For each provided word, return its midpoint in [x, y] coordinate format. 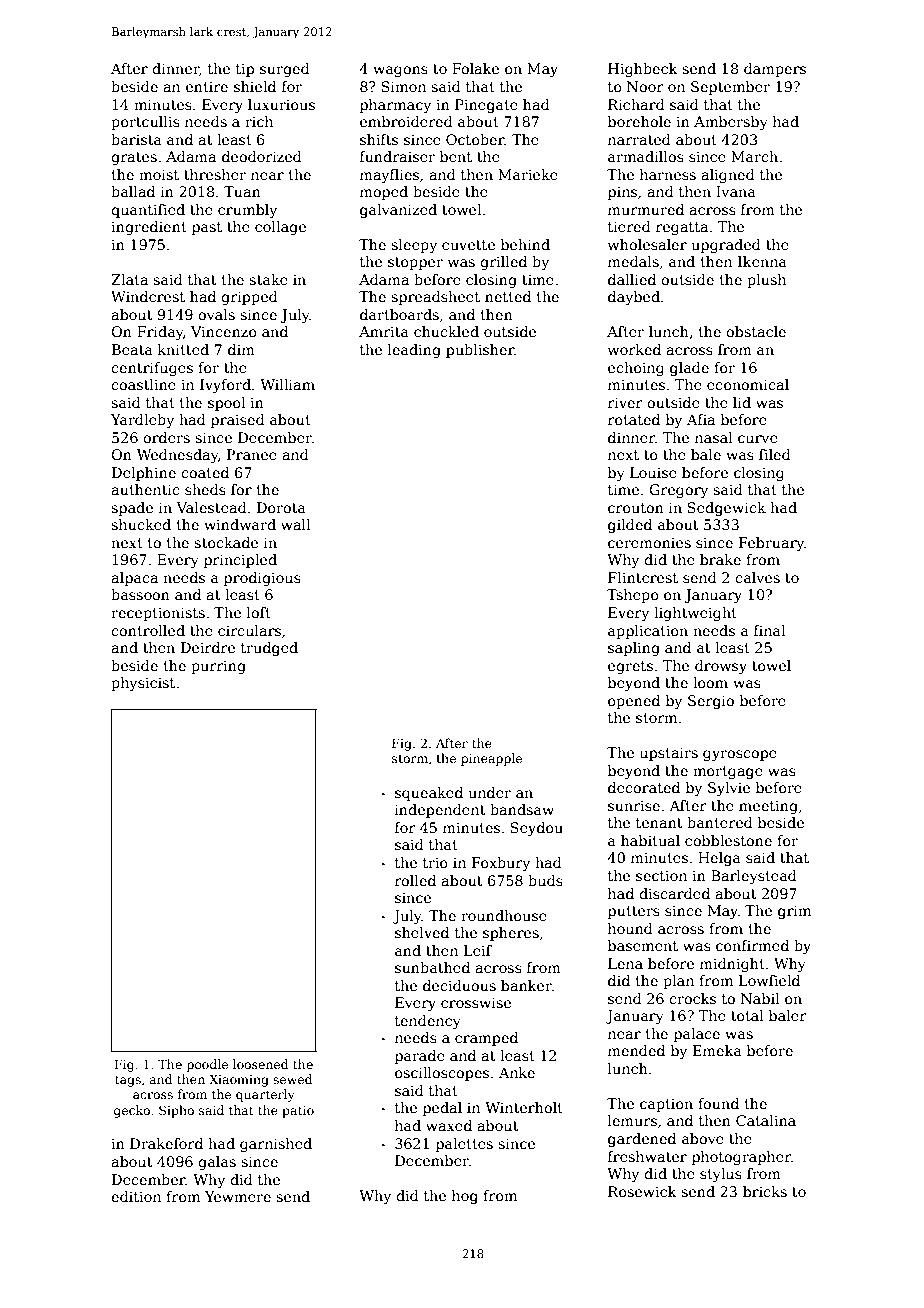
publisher [480, 351]
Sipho [176, 1111]
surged [285, 70]
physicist [143, 684]
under [489, 792]
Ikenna [762, 261]
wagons [400, 71]
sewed [292, 1079]
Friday [160, 333]
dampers [775, 70]
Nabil [760, 998]
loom [710, 682]
